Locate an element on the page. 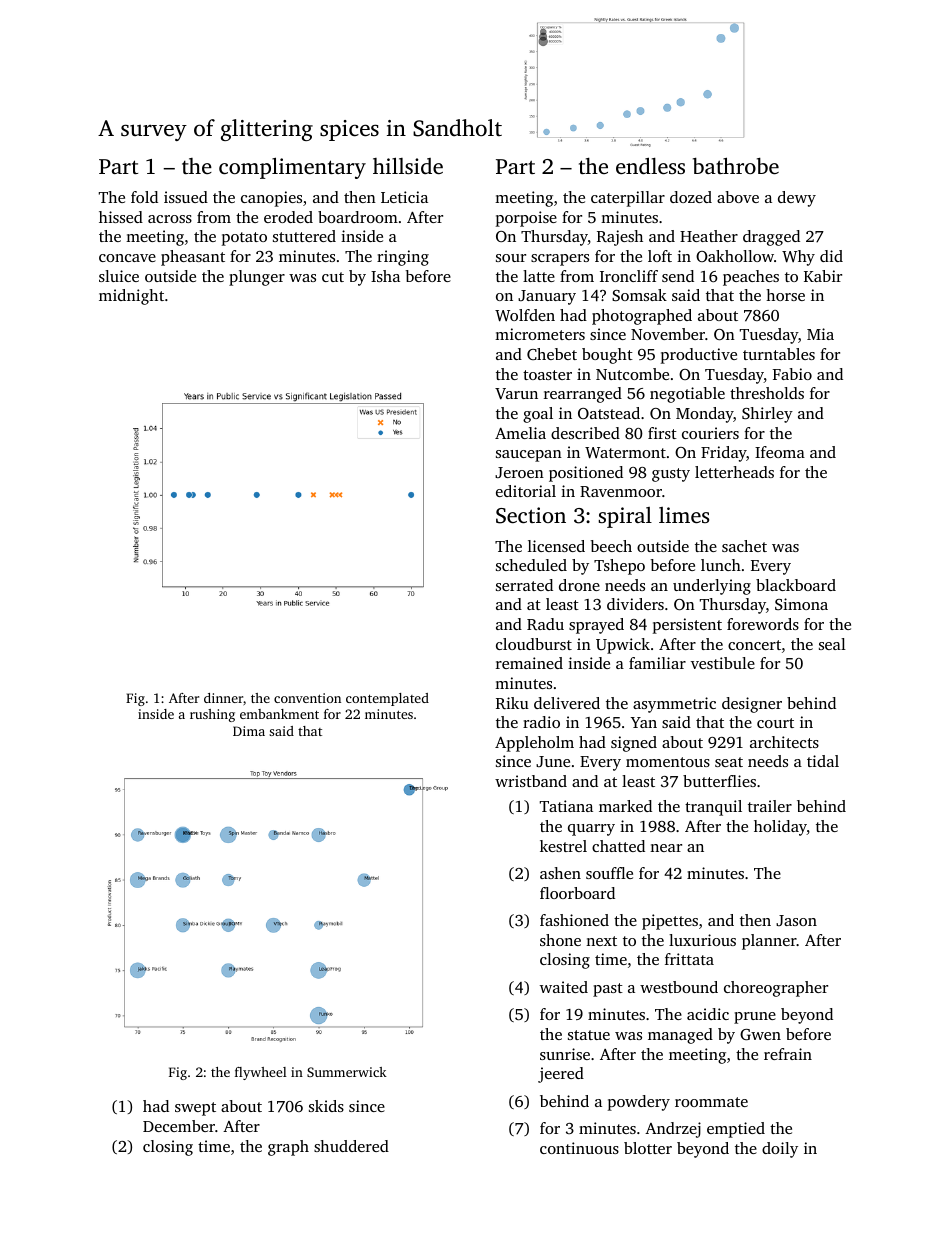 The width and height of the image is (952, 1233). hillside is located at coordinates (408, 165).
